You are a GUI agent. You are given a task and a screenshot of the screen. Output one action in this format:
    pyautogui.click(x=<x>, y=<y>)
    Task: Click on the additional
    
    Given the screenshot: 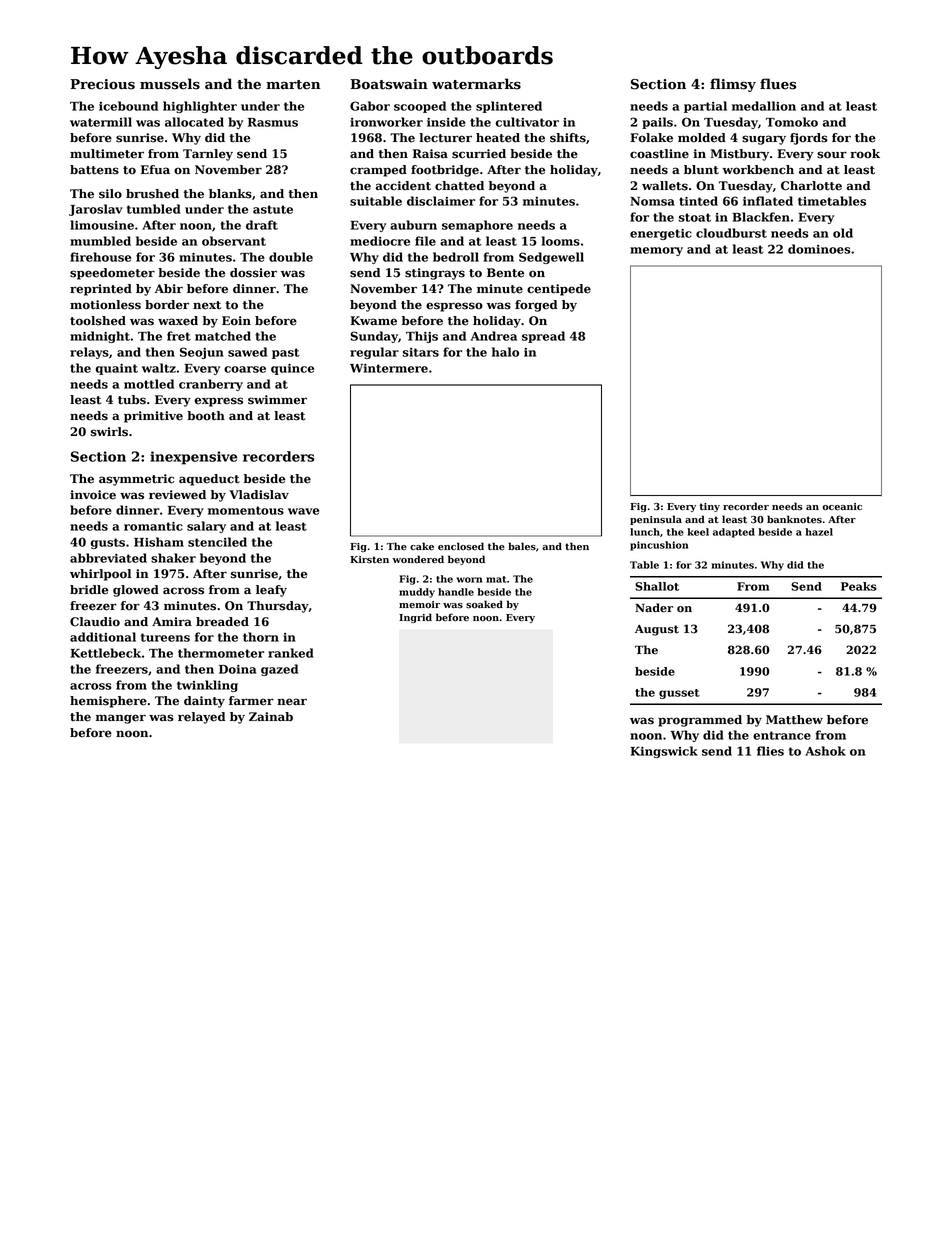 What is the action you would take?
    pyautogui.click(x=103, y=637)
